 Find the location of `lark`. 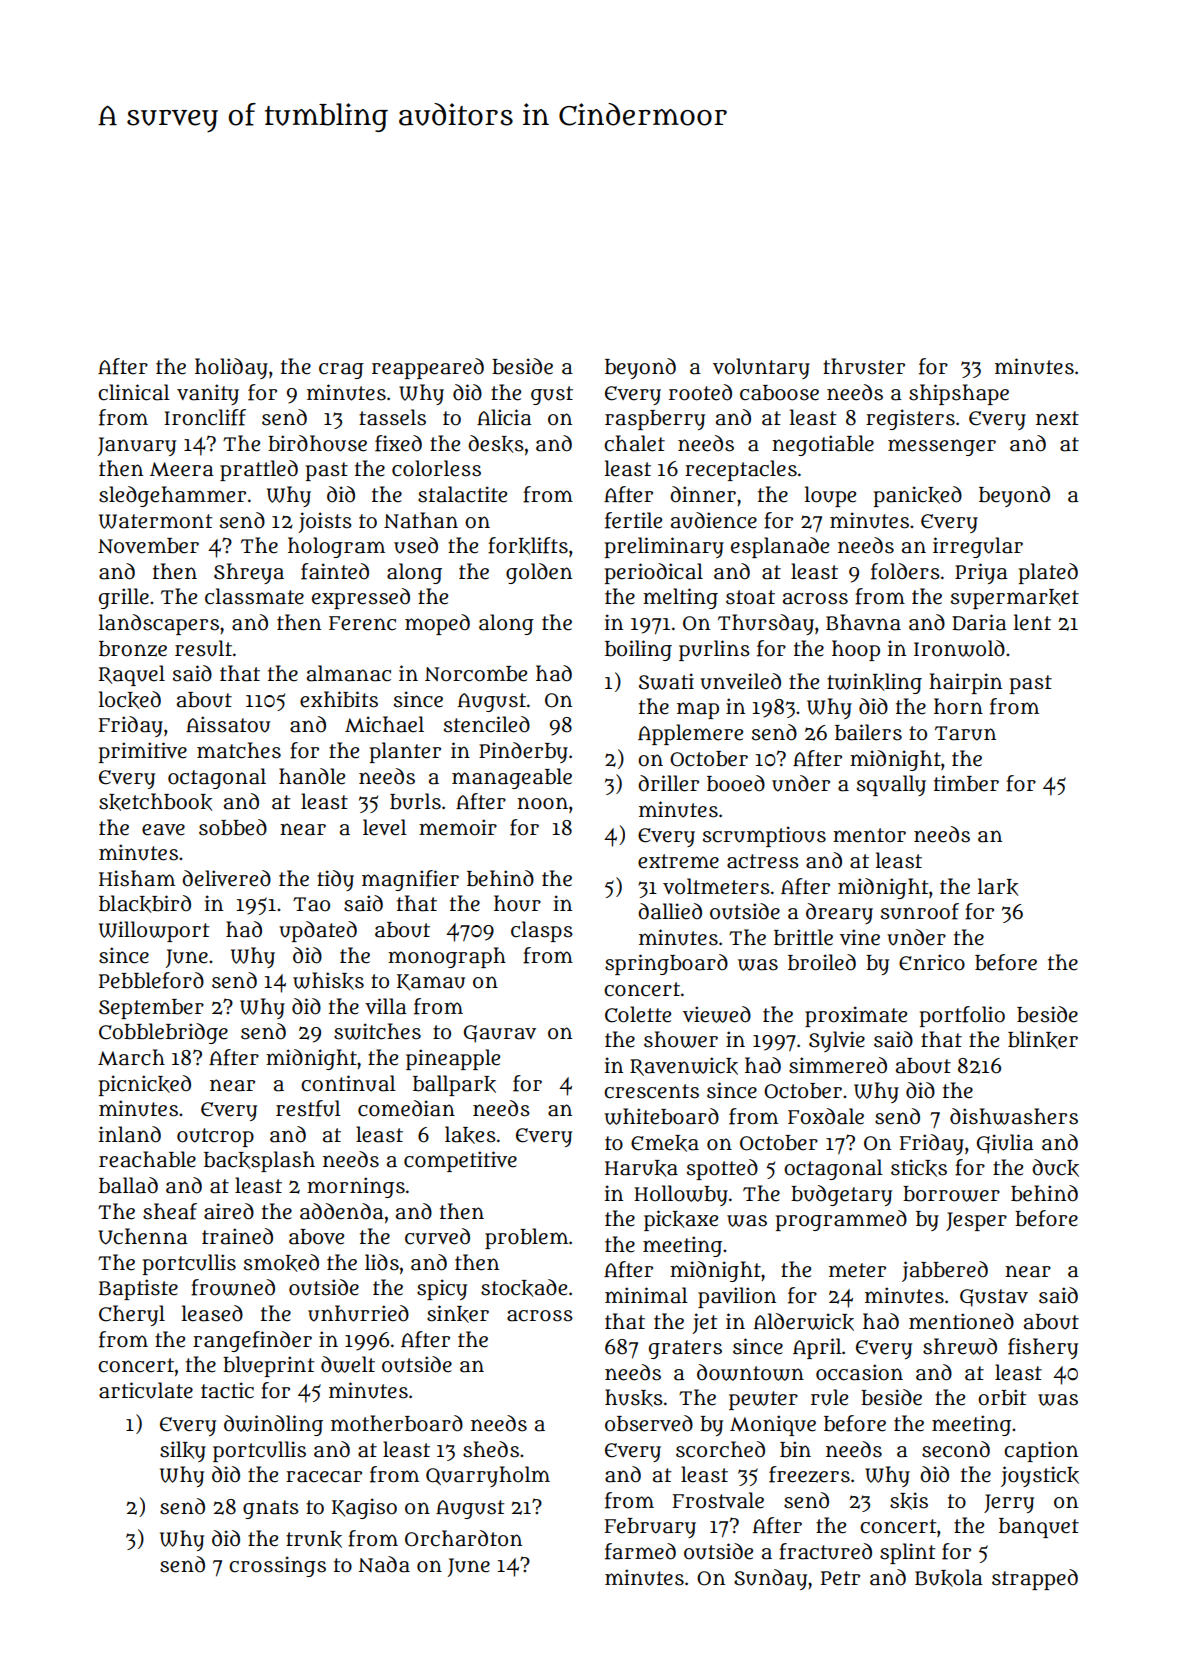

lark is located at coordinates (998, 887).
